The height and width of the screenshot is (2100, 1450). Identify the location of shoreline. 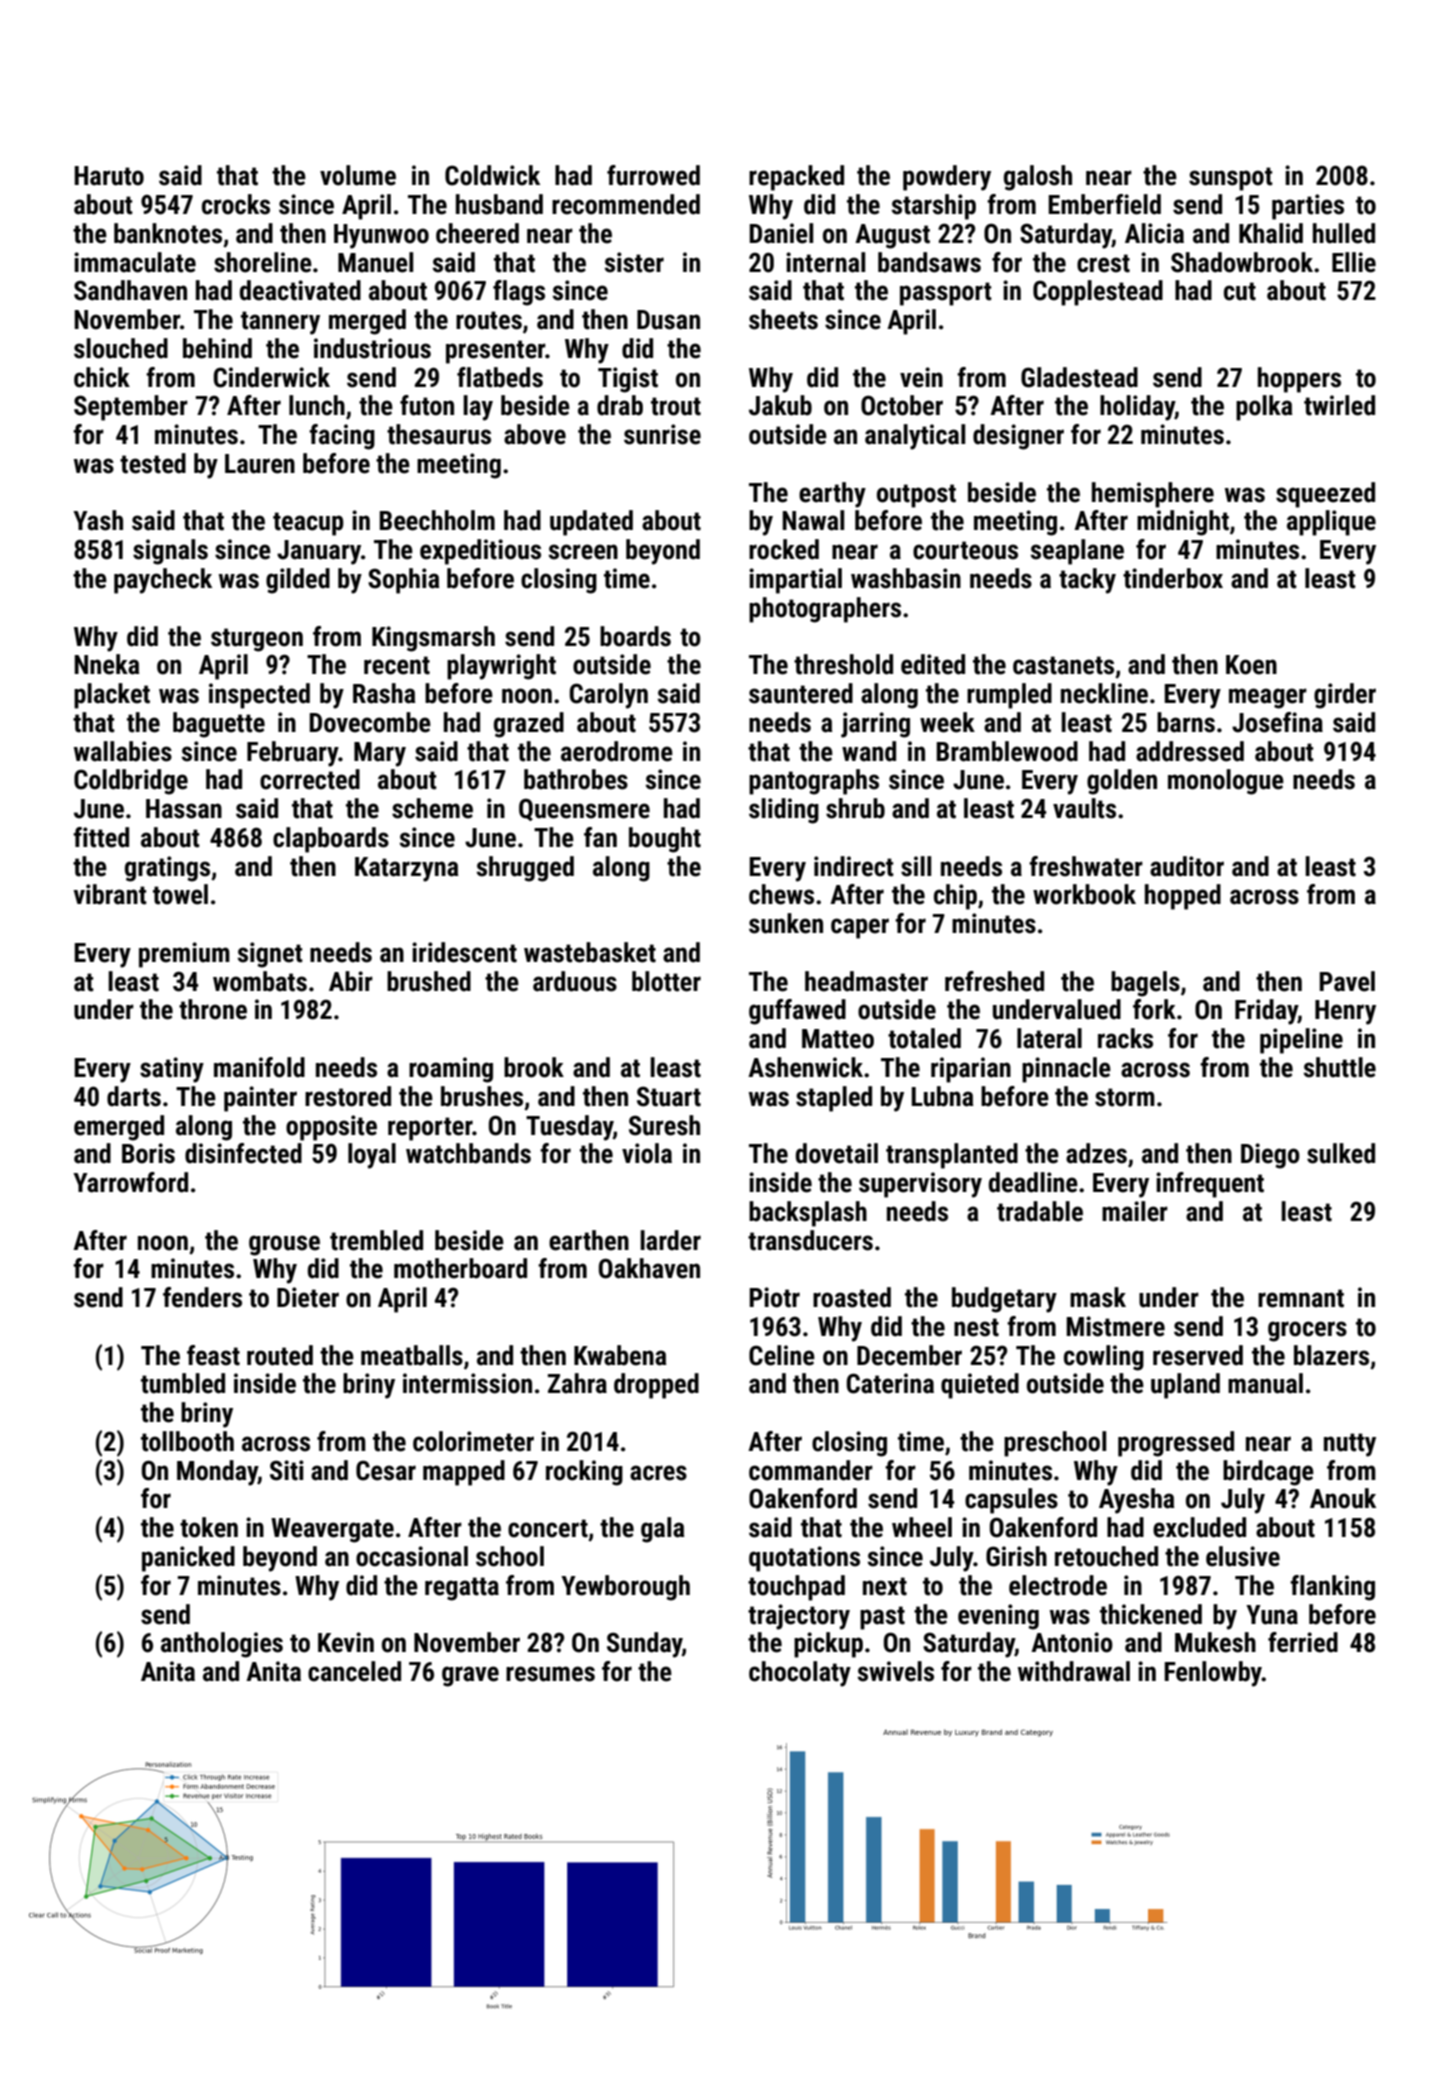
(263, 262).
